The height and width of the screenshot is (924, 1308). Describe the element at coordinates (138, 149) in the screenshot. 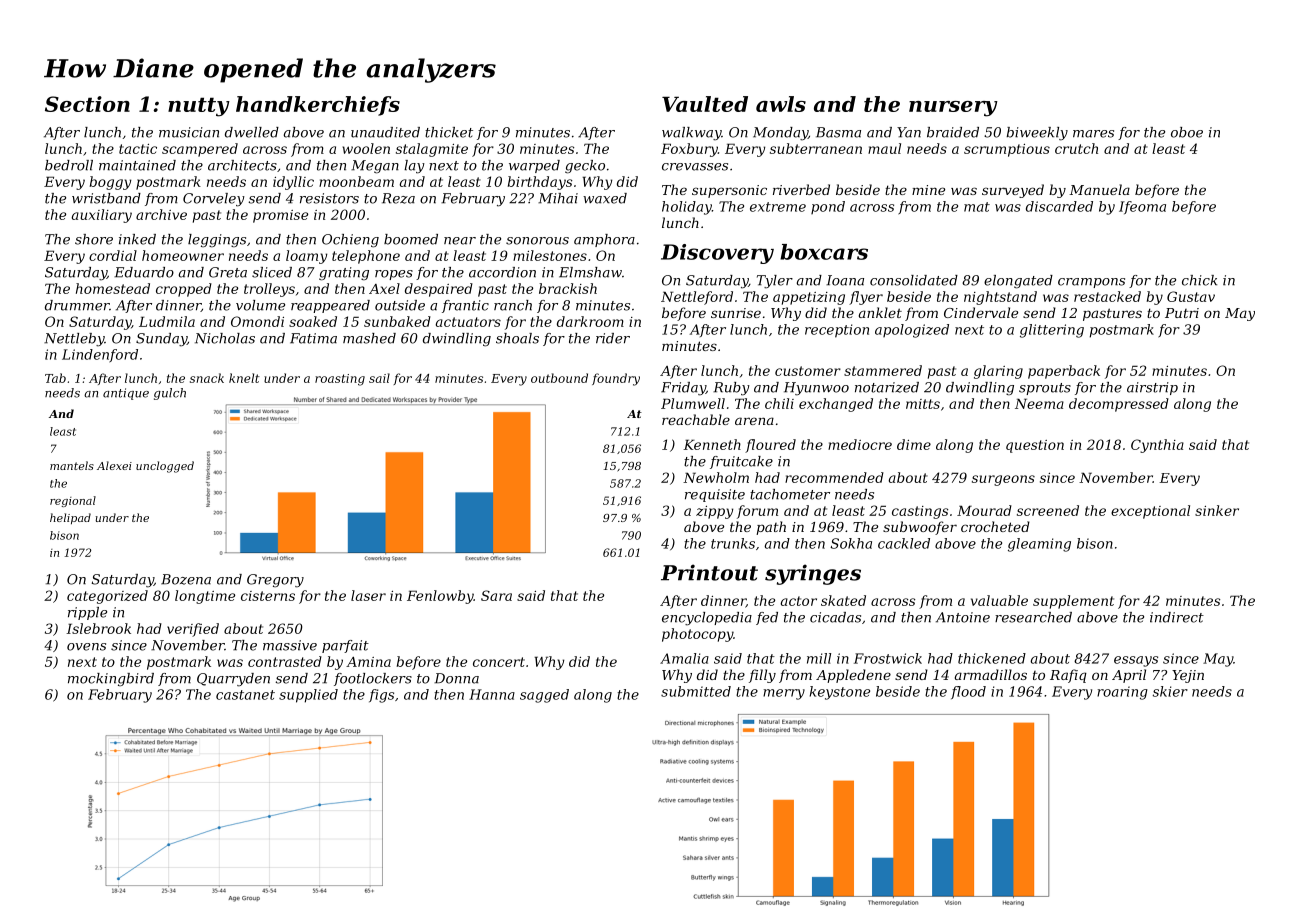

I see `tactic` at that location.
